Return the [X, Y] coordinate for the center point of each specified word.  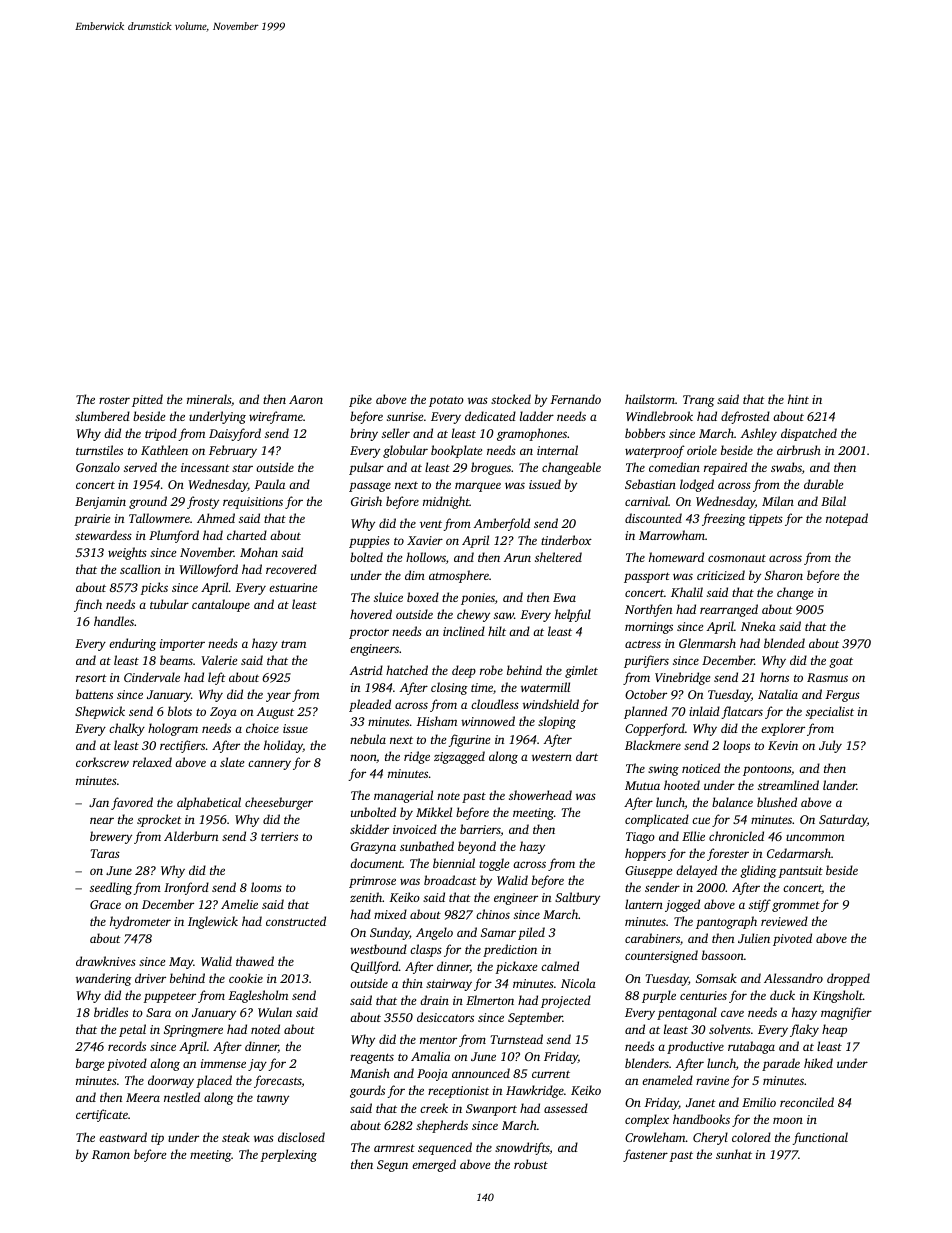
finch [88, 605]
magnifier [846, 1013]
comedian [674, 467]
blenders [647, 1063]
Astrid [366, 670]
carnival [646, 501]
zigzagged [459, 757]
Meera [143, 1097]
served [140, 467]
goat [841, 662]
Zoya [223, 713]
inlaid [704, 711]
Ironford [186, 888]
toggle [494, 864]
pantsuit [801, 872]
